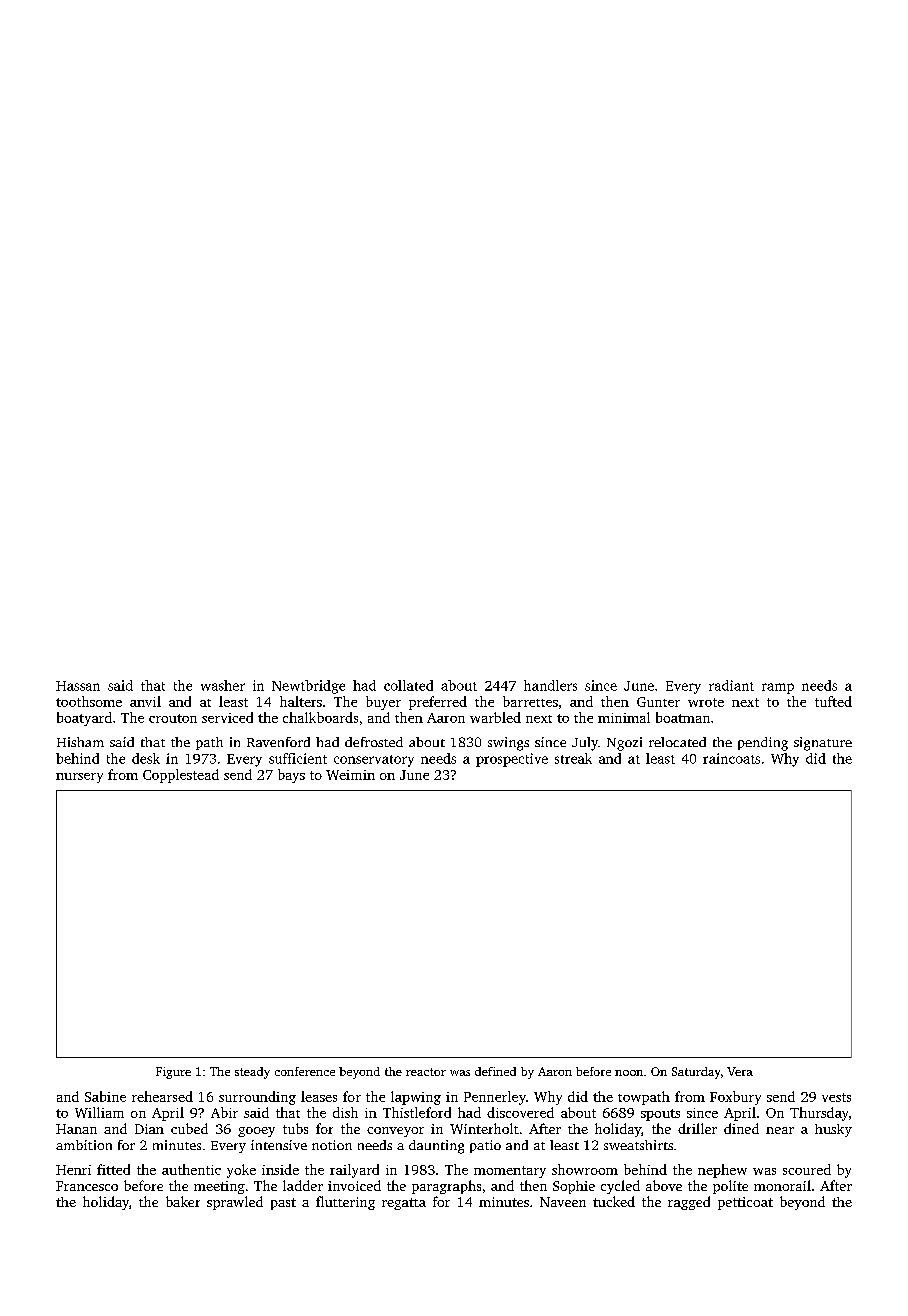 Image resolution: width=908 pixels, height=1316 pixels. What do you see at coordinates (624, 744) in the screenshot?
I see `Ngozi` at bounding box center [624, 744].
